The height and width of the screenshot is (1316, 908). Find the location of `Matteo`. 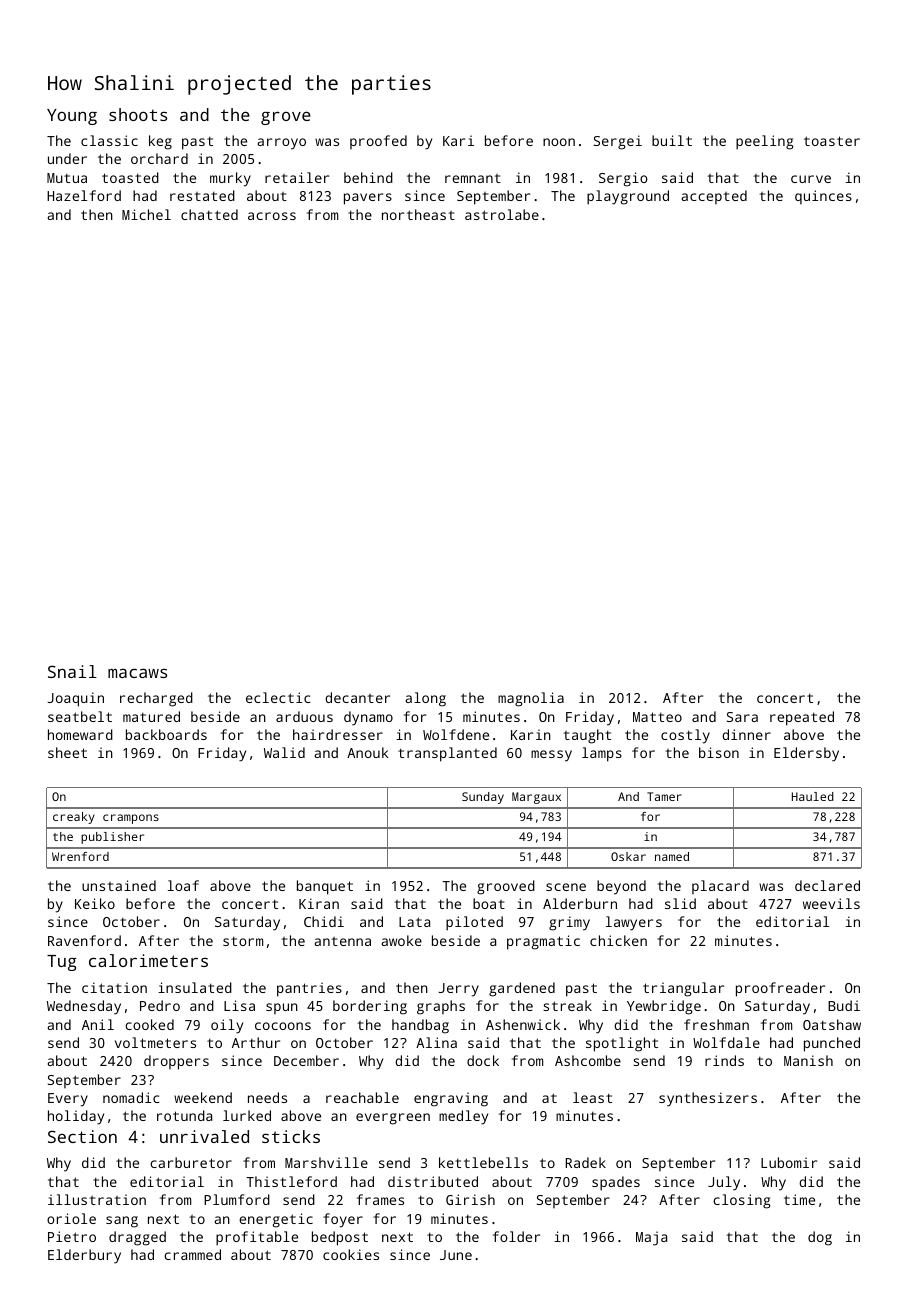

Matteo is located at coordinates (657, 717).
